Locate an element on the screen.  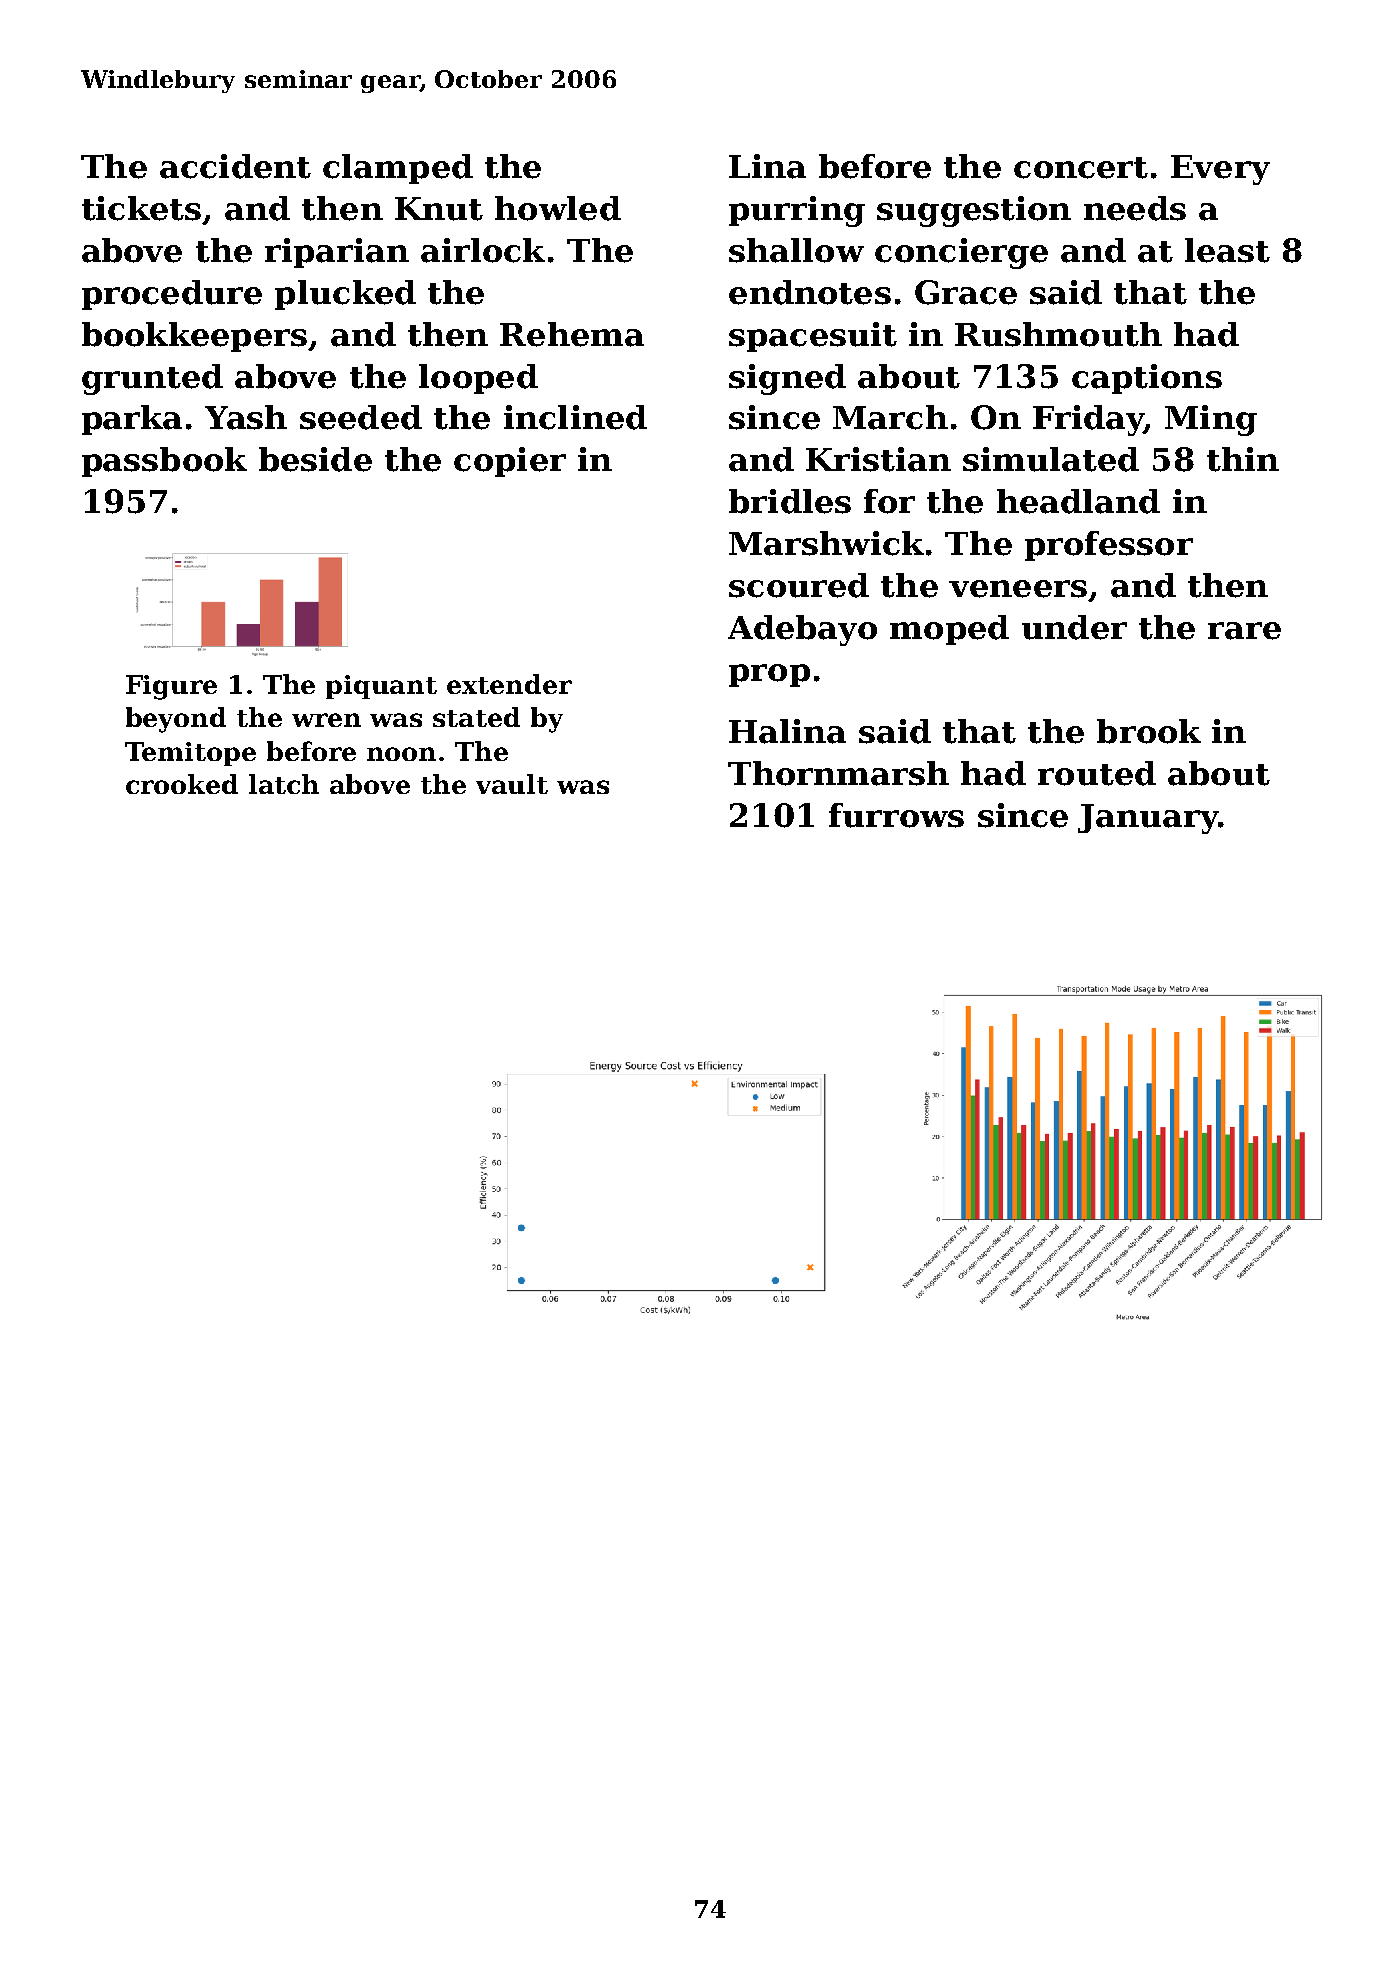
clamped is located at coordinates (398, 169).
